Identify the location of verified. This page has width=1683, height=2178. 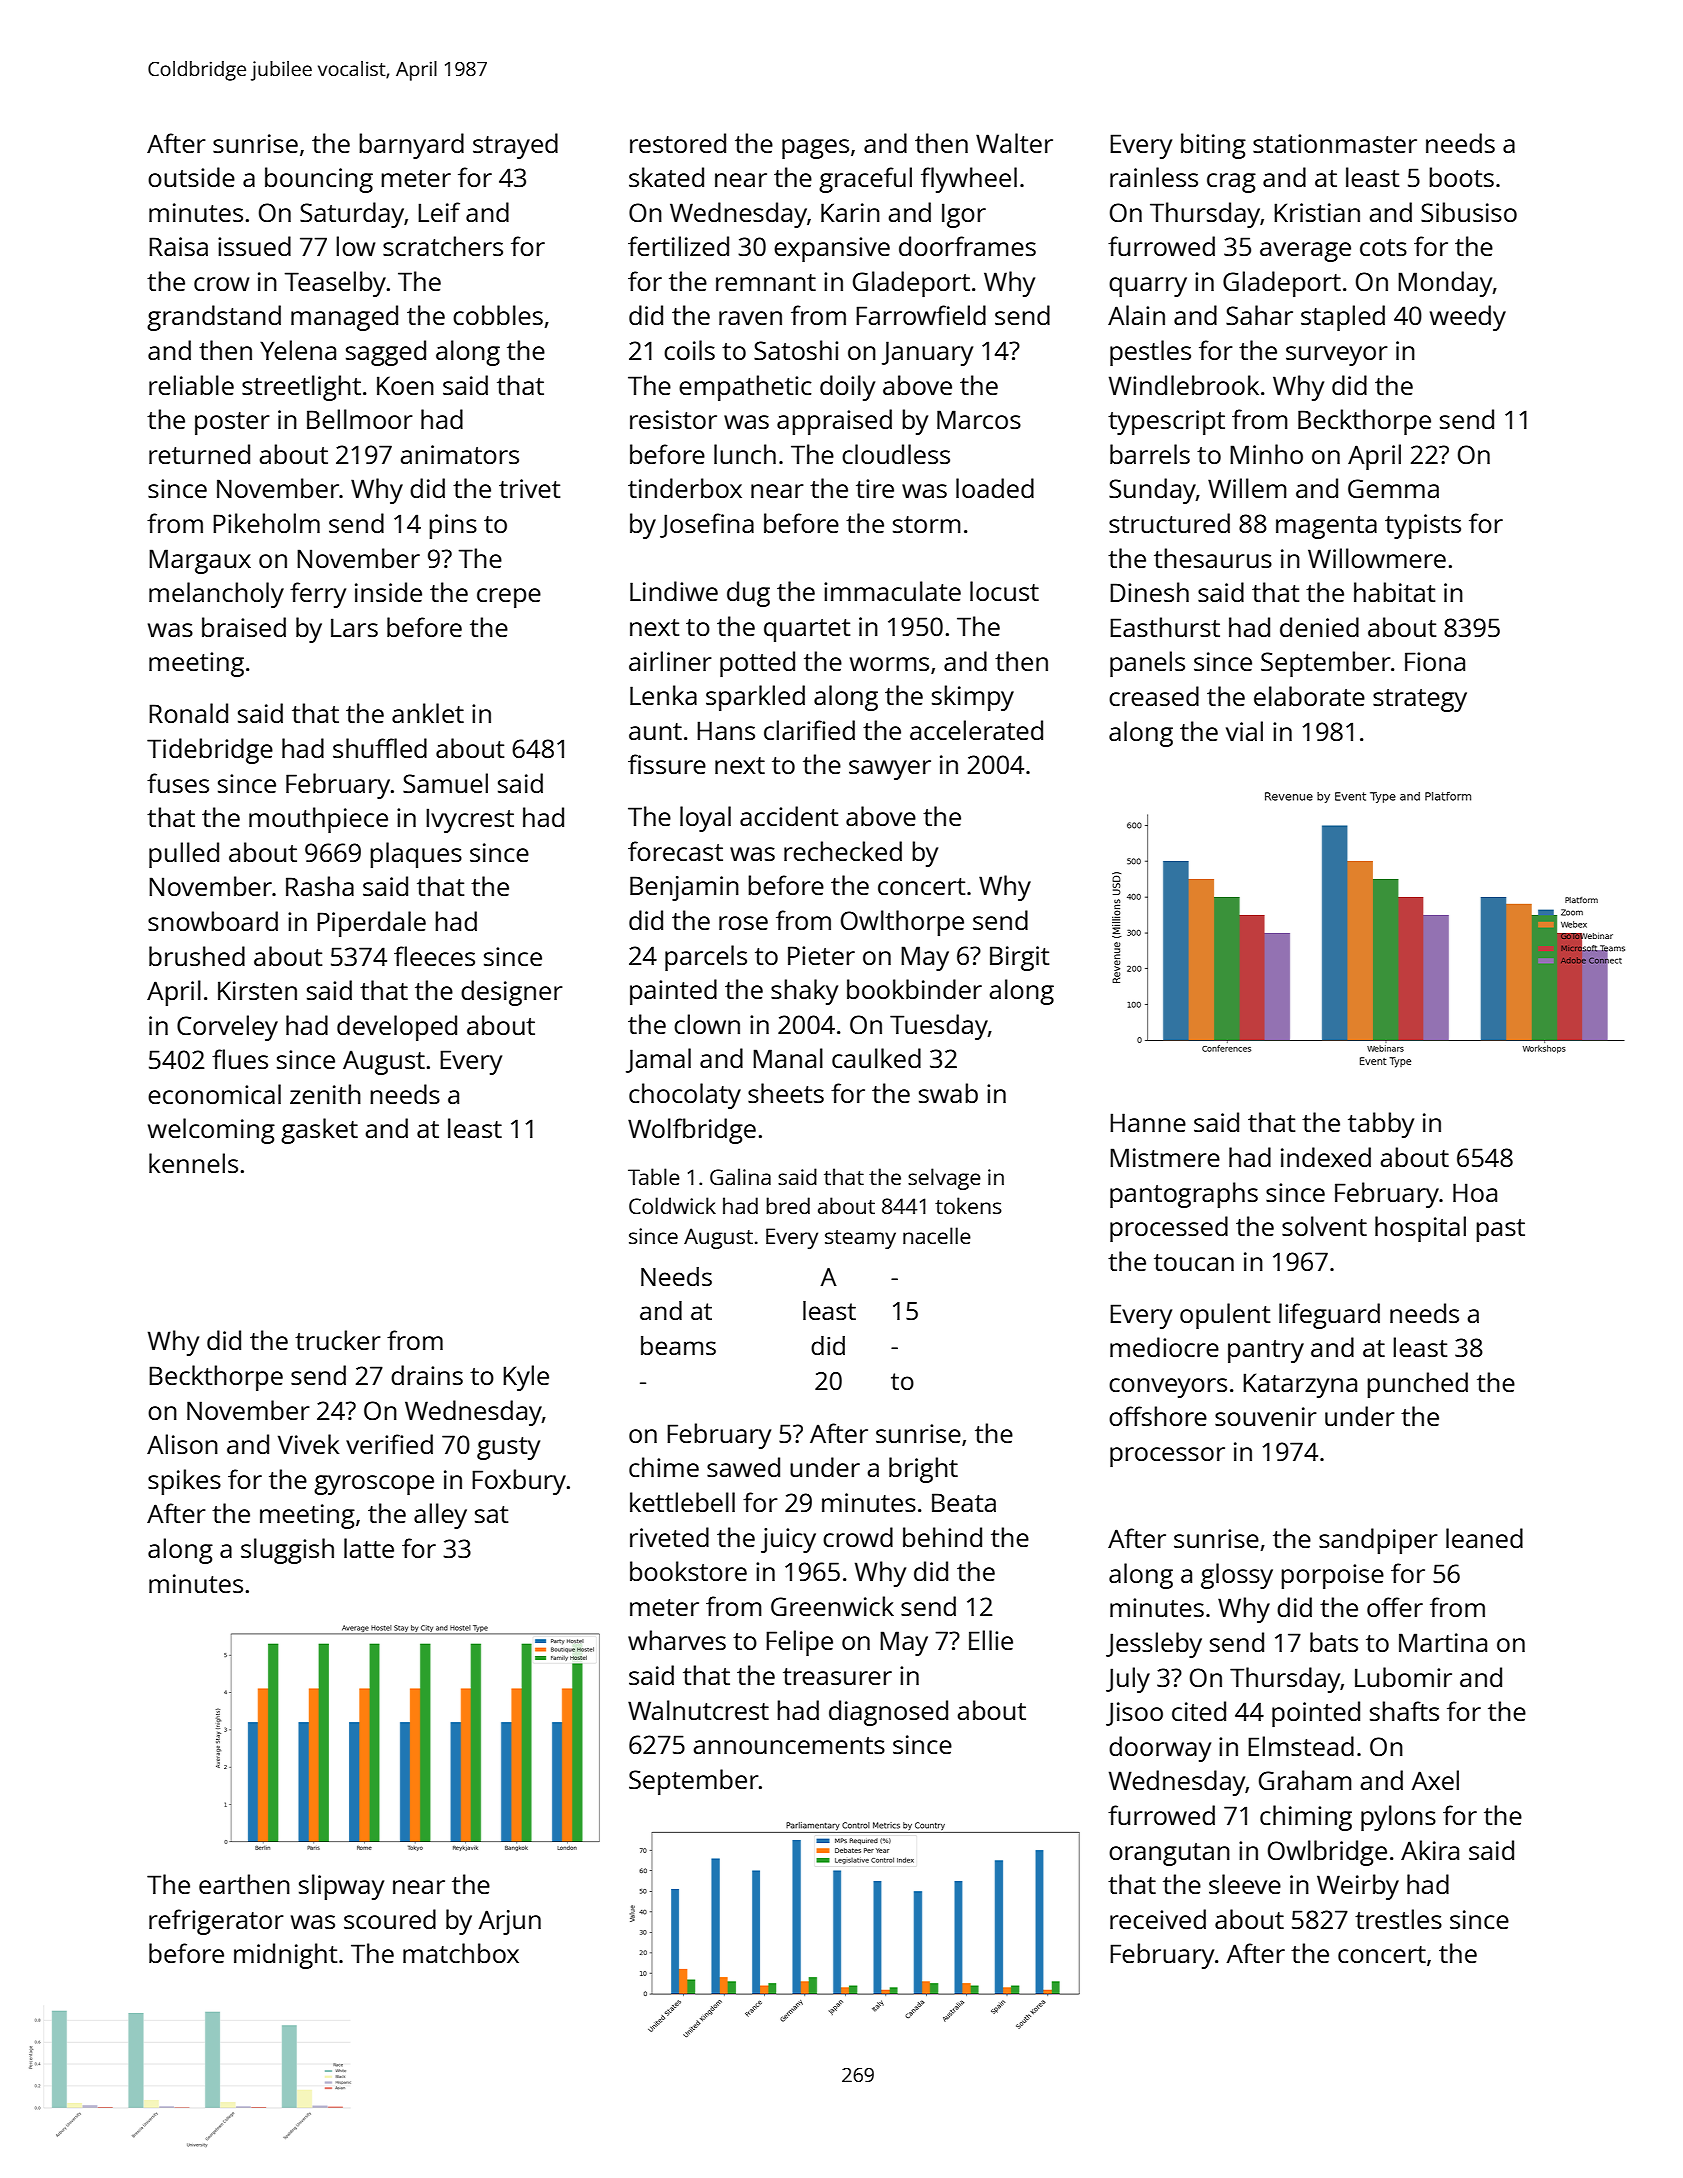
(389, 1444).
